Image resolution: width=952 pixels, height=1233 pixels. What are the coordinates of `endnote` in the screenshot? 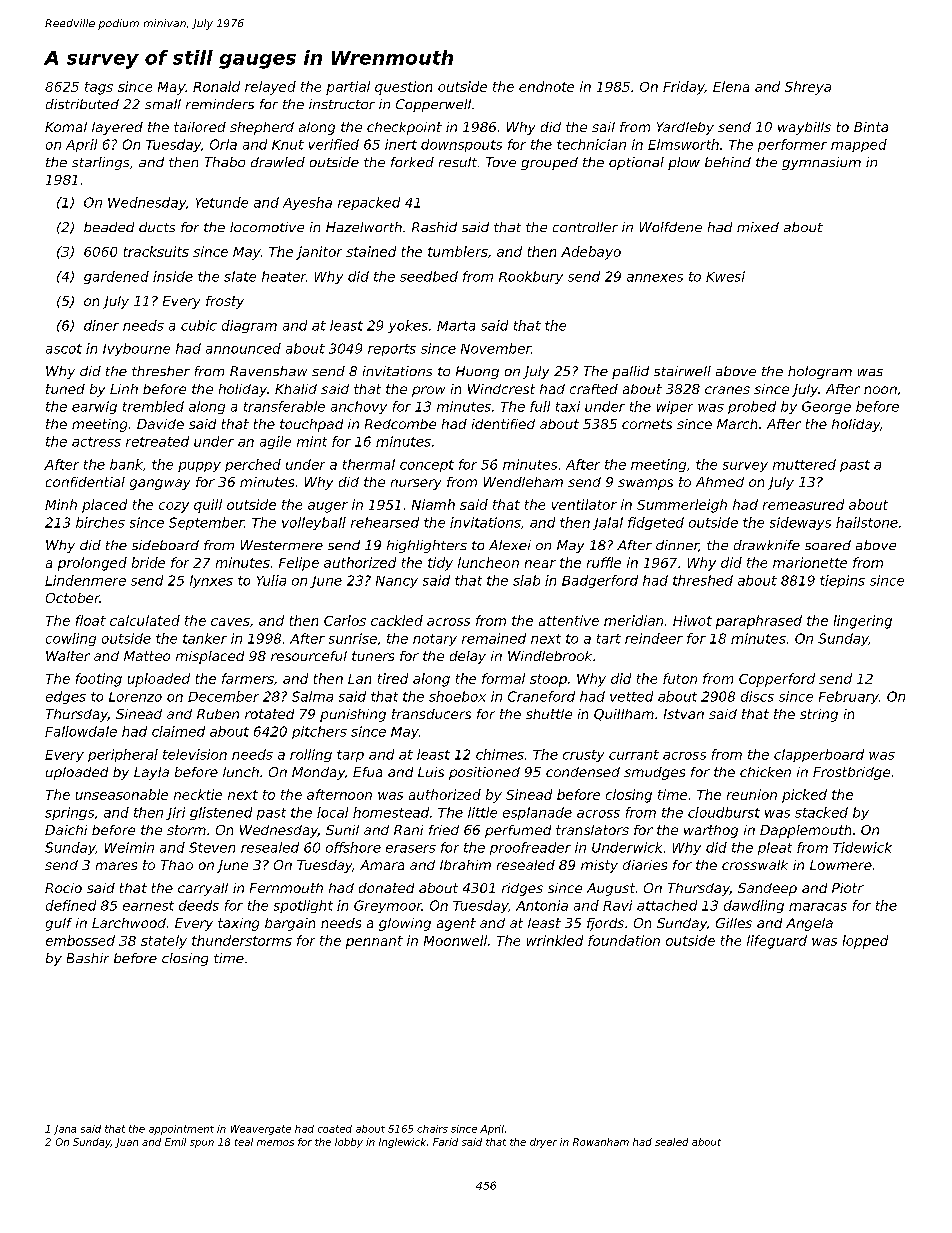 It's located at (546, 86).
